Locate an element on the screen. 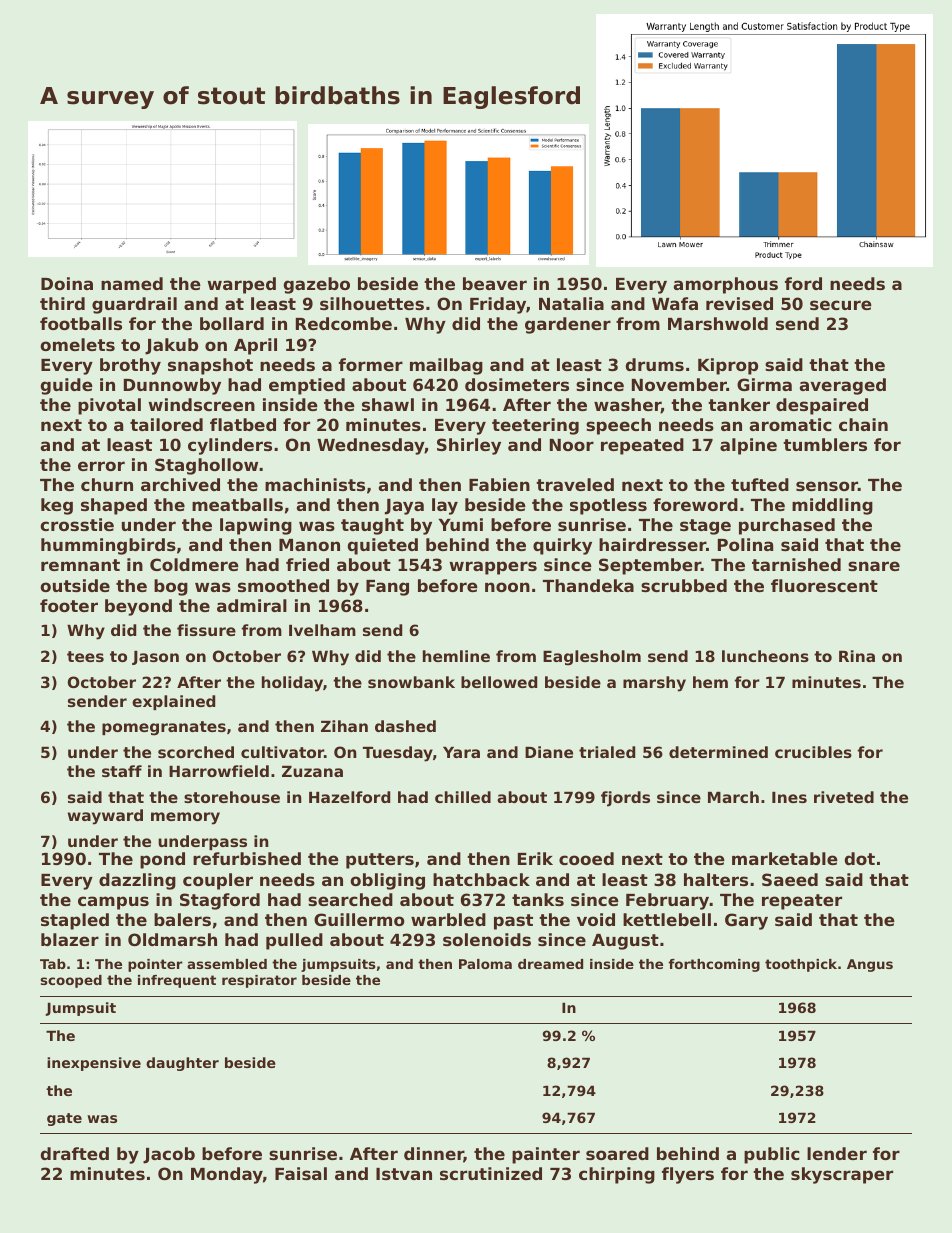 This screenshot has height=1233, width=952. third is located at coordinates (62, 303).
